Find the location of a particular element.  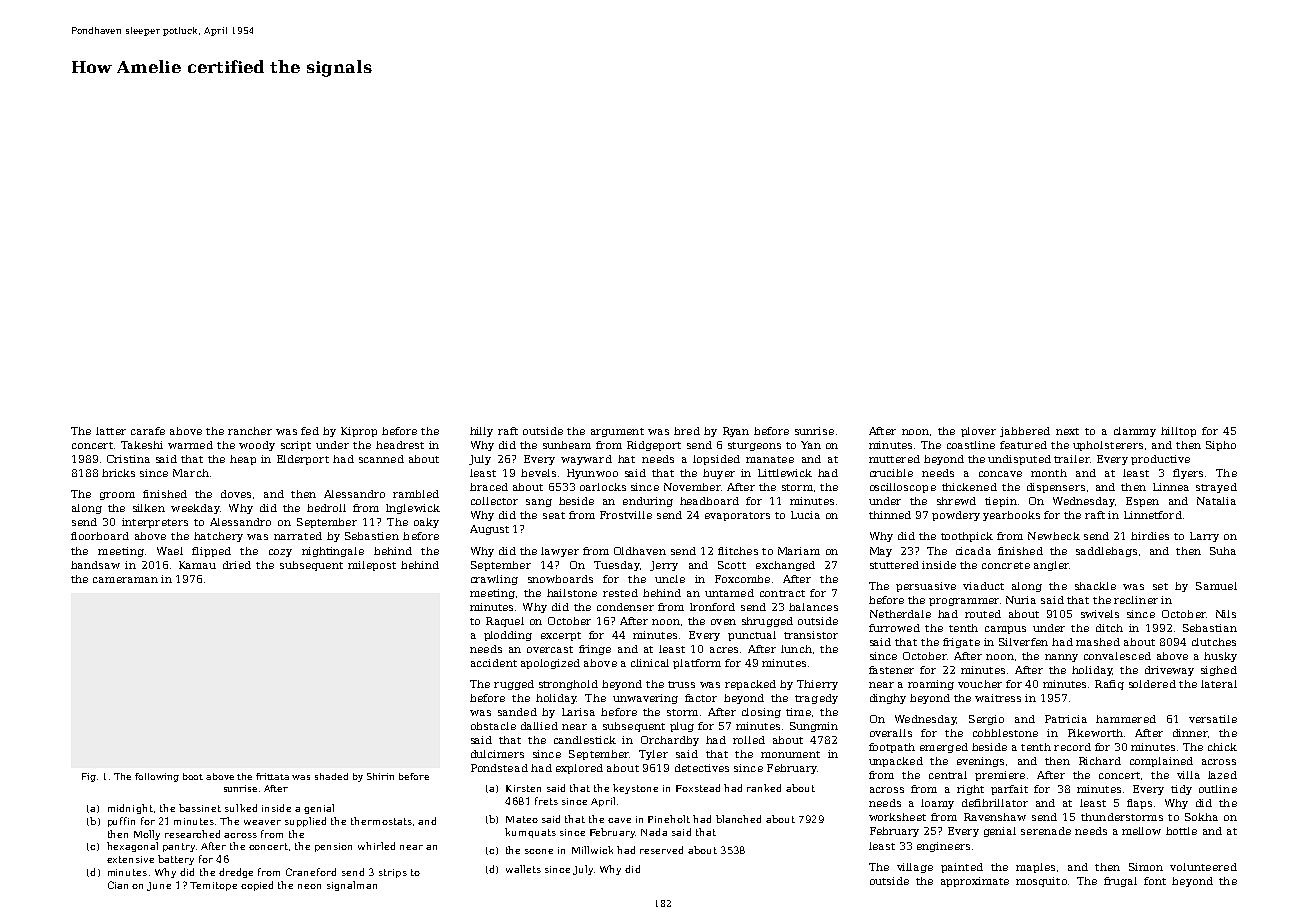

Samuel is located at coordinates (1216, 586).
